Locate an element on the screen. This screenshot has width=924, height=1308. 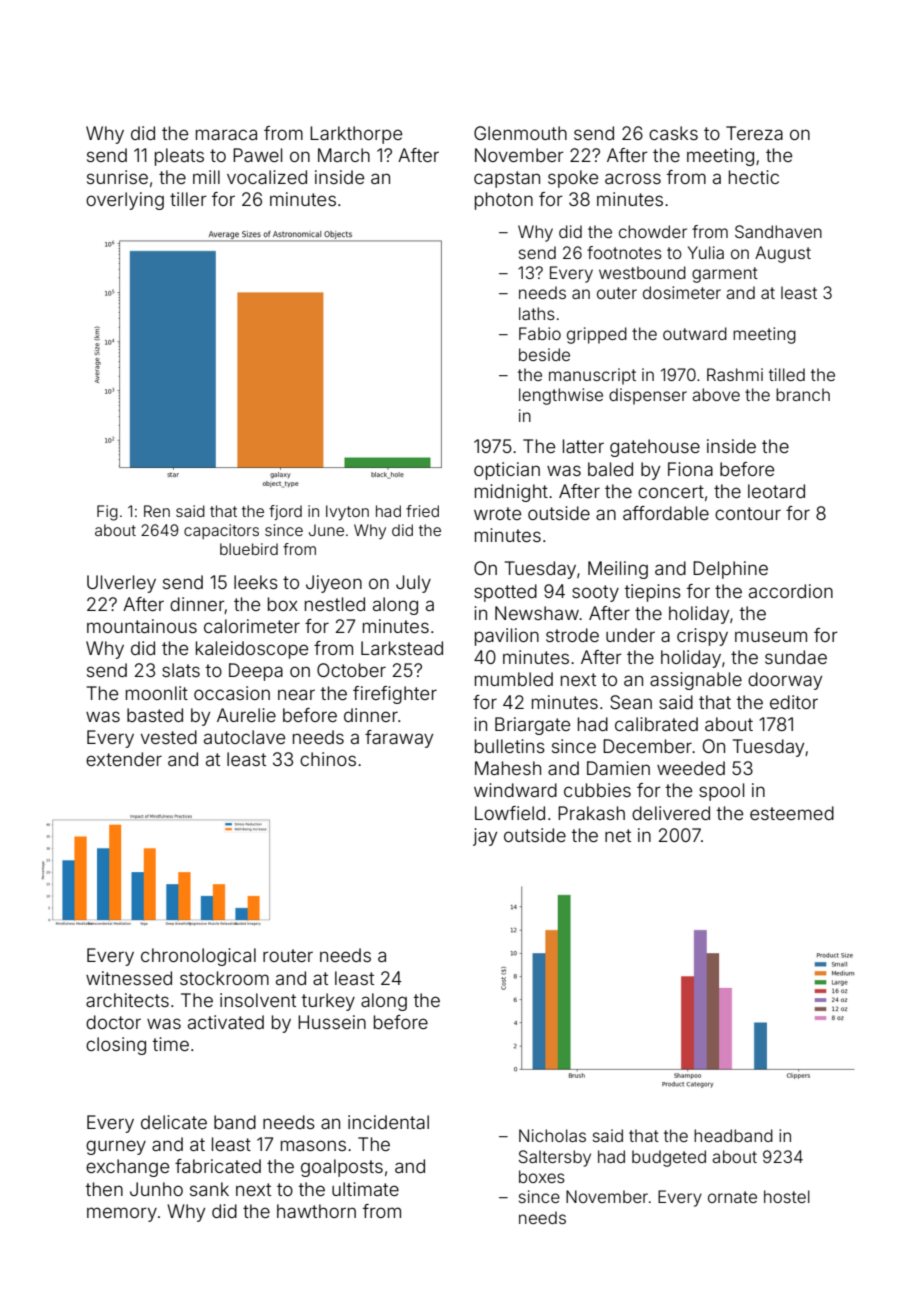
gurney is located at coordinates (116, 1147).
